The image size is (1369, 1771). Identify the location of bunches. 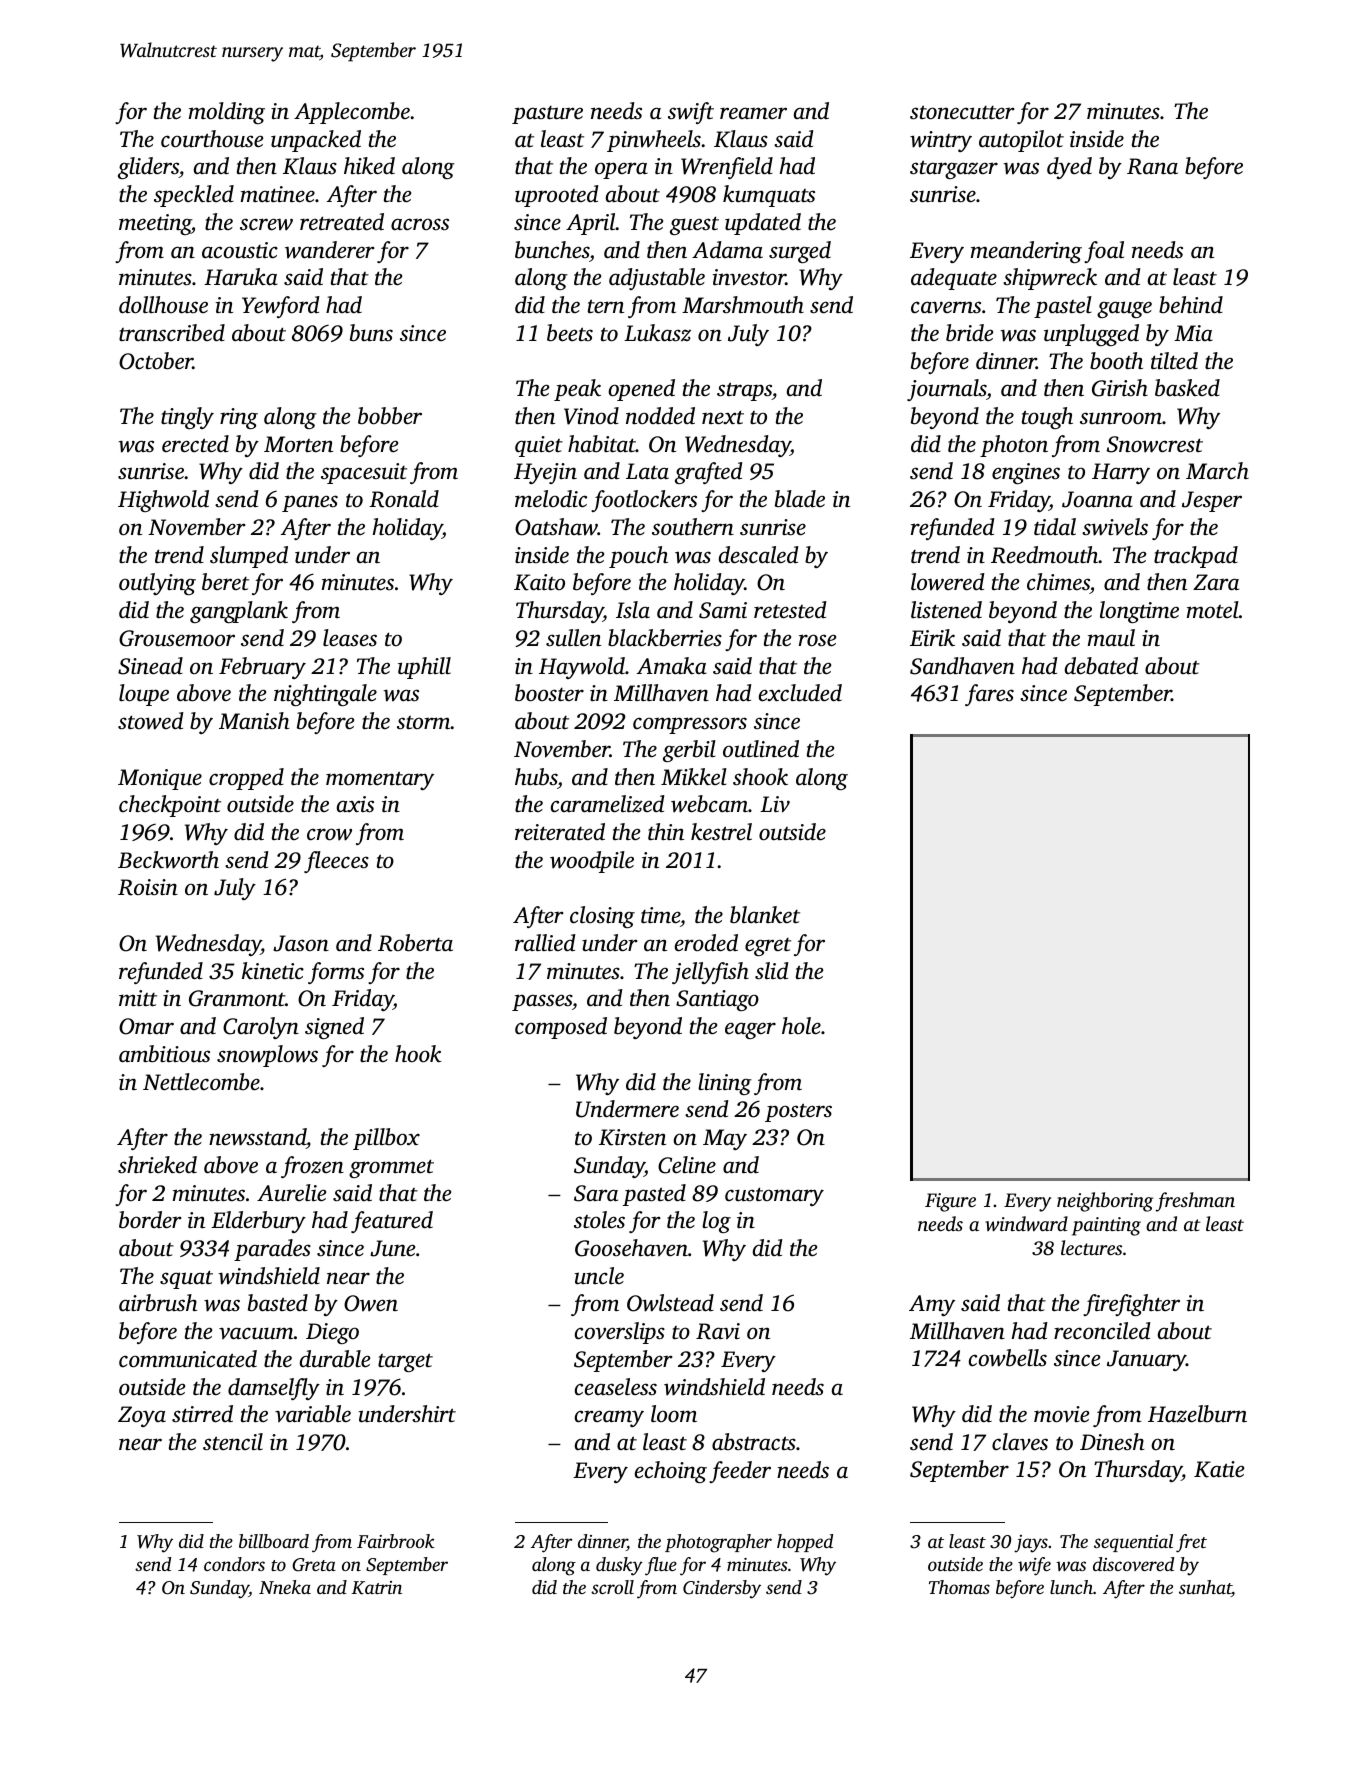
(552, 250).
